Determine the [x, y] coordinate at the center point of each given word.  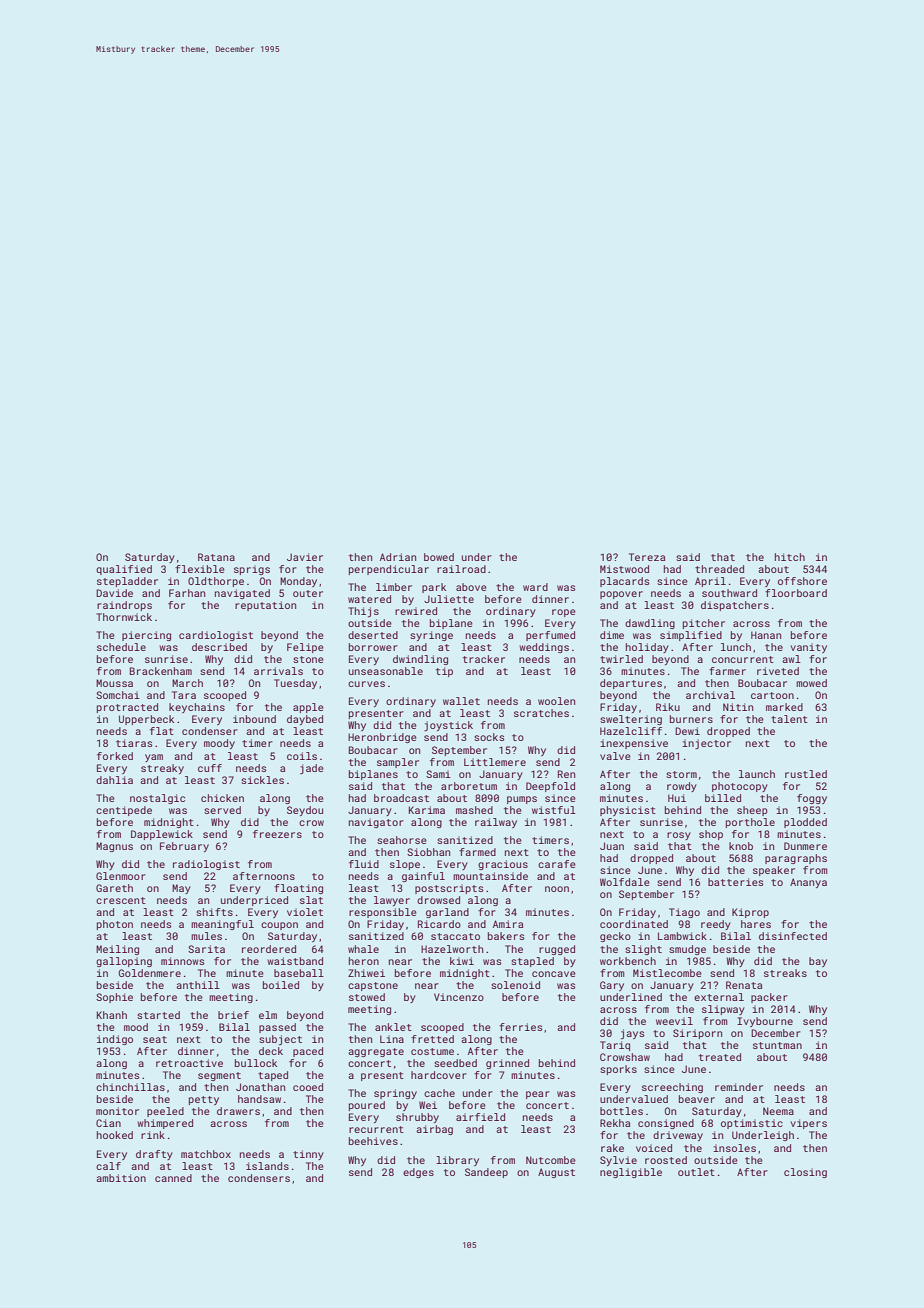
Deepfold [550, 787]
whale [363, 949]
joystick [448, 726]
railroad [461, 569]
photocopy [740, 787]
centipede [124, 811]
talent [789, 719]
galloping [124, 962]
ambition [121, 1178]
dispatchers [735, 606]
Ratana [216, 557]
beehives [373, 1141]
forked [115, 756]
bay [818, 962]
